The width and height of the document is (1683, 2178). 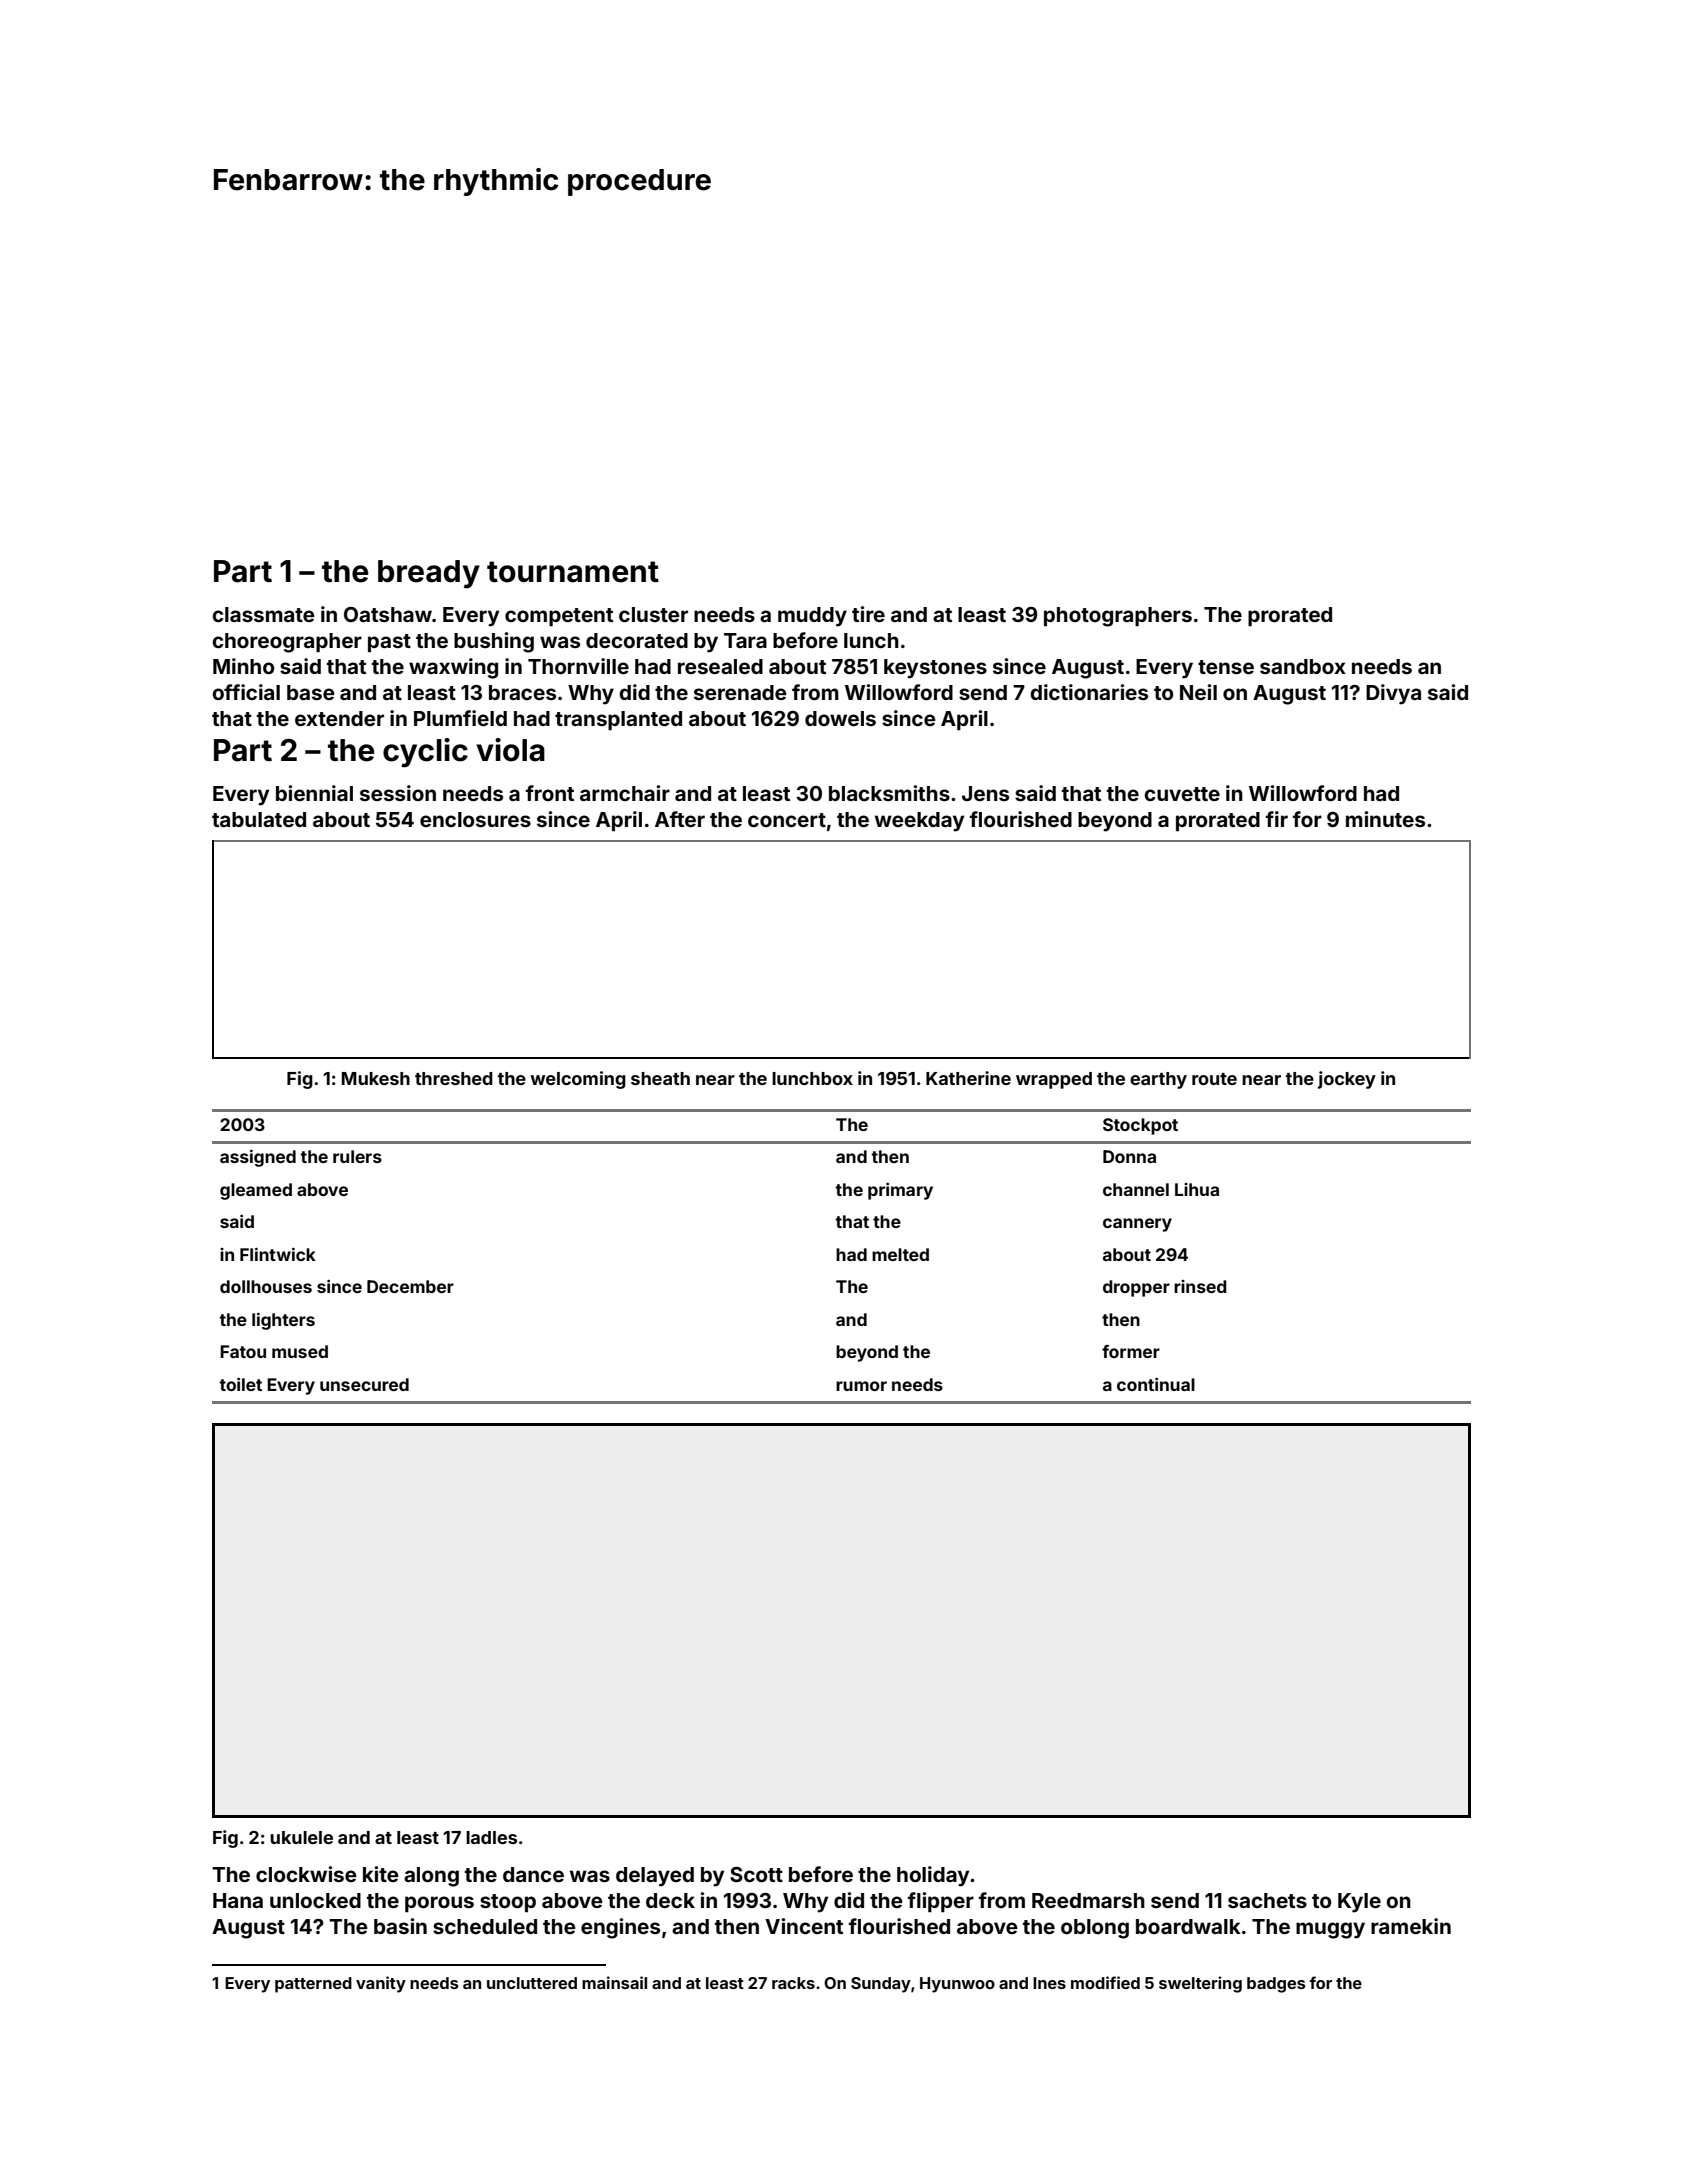 What do you see at coordinates (1303, 666) in the document?
I see `sandbox` at bounding box center [1303, 666].
